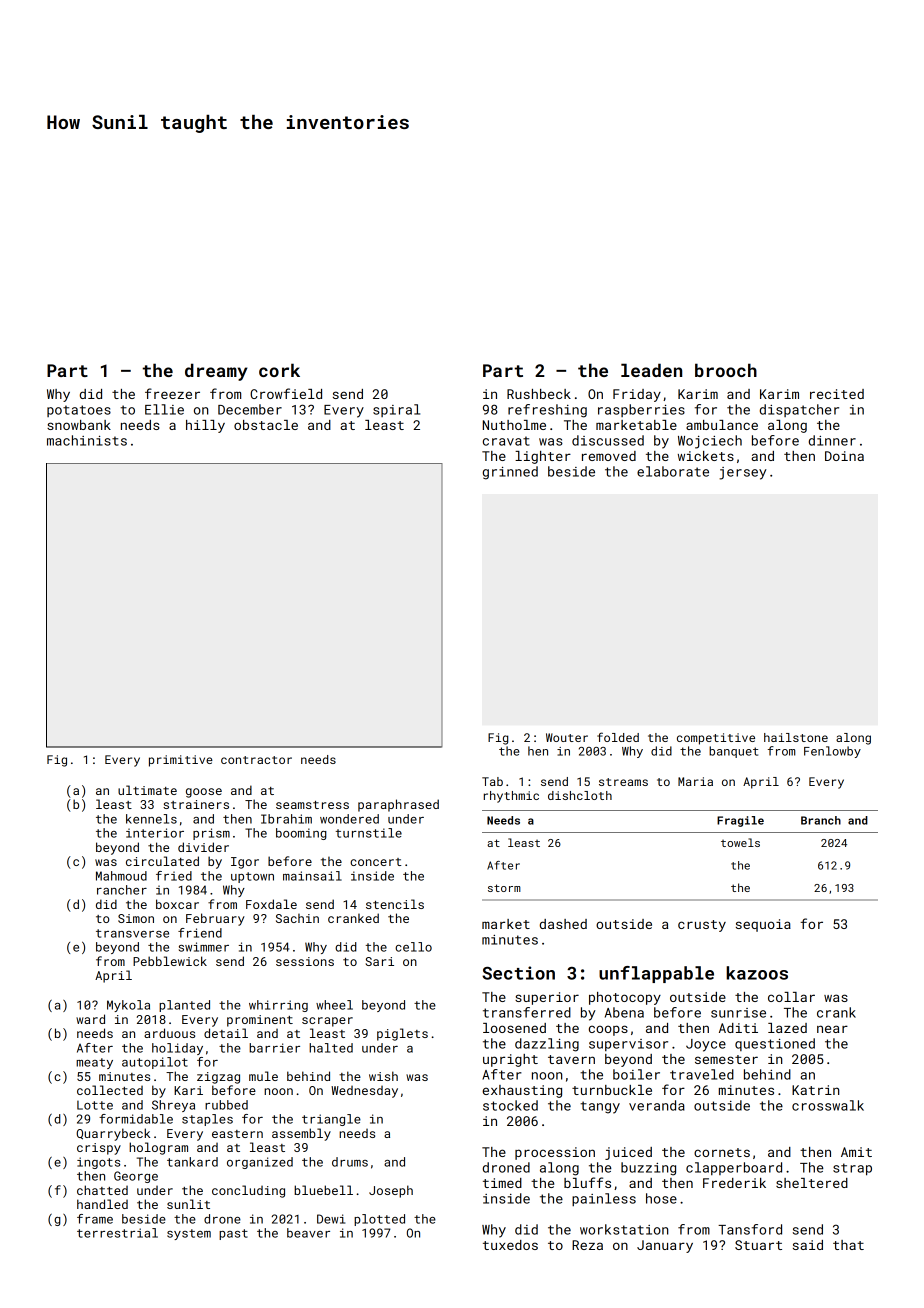 The image size is (924, 1308). I want to click on brooch, so click(726, 370).
